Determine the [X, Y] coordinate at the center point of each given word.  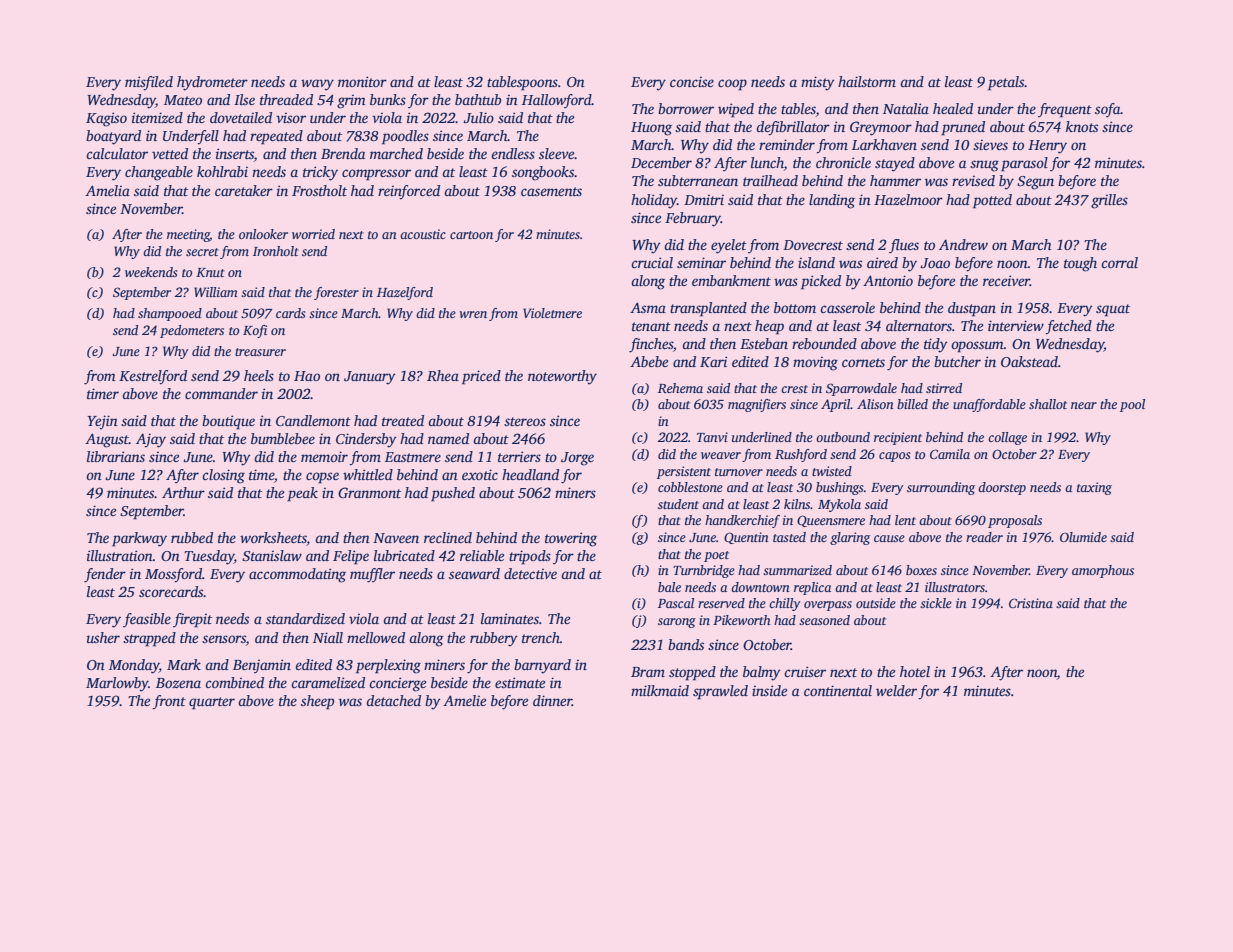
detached [393, 700]
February [693, 219]
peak [302, 494]
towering [571, 539]
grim [351, 101]
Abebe [649, 361]
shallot [1048, 404]
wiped [736, 110]
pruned [963, 128]
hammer [895, 180]
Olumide [1083, 537]
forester [336, 293]
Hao [307, 376]
